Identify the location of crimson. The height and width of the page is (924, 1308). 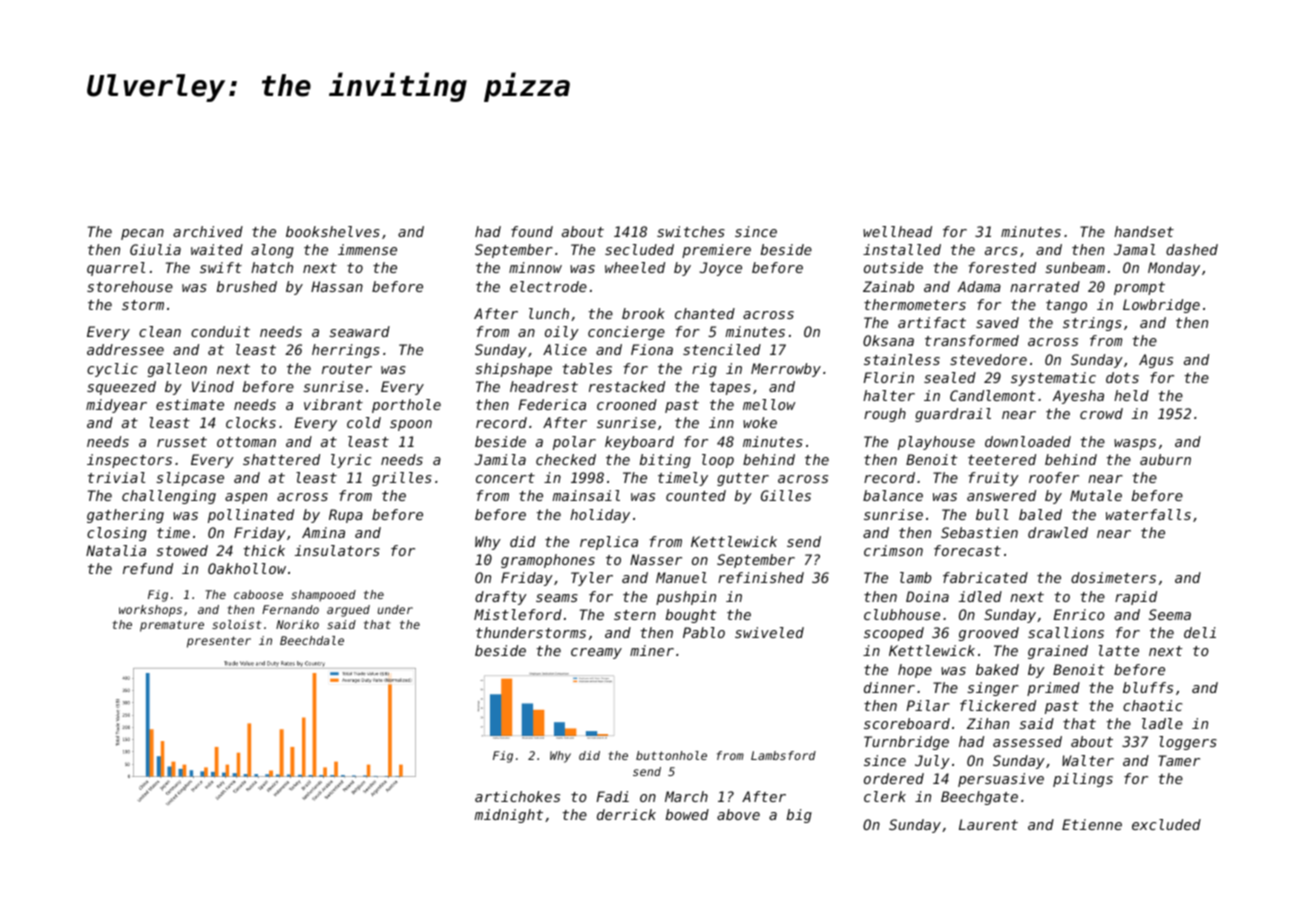
(893, 550).
